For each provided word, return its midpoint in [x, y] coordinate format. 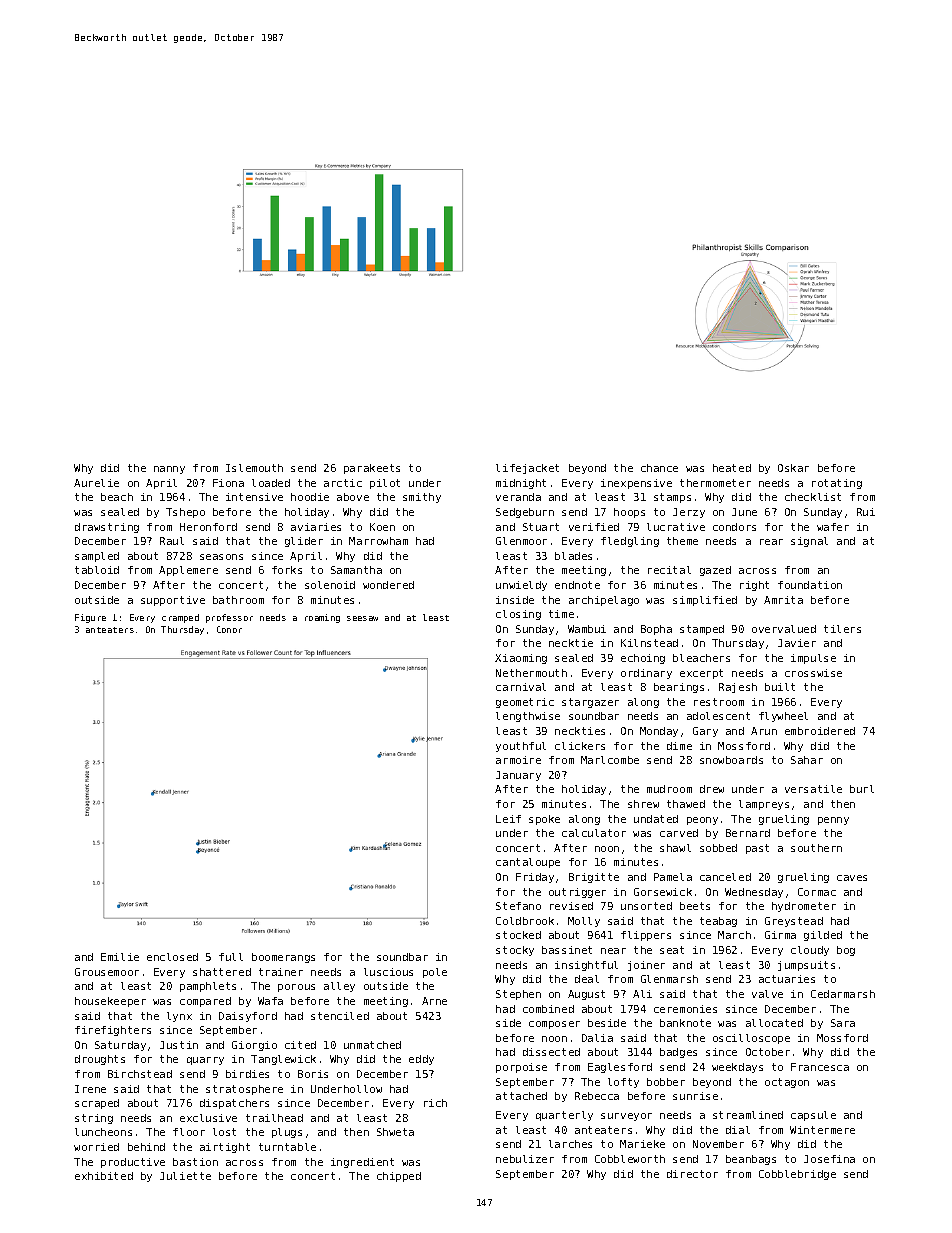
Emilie [120, 957]
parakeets [372, 469]
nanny [169, 470]
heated [732, 468]
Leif [508, 819]
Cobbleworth [630, 1159]
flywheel [783, 717]
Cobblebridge [797, 1175]
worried [96, 1147]
